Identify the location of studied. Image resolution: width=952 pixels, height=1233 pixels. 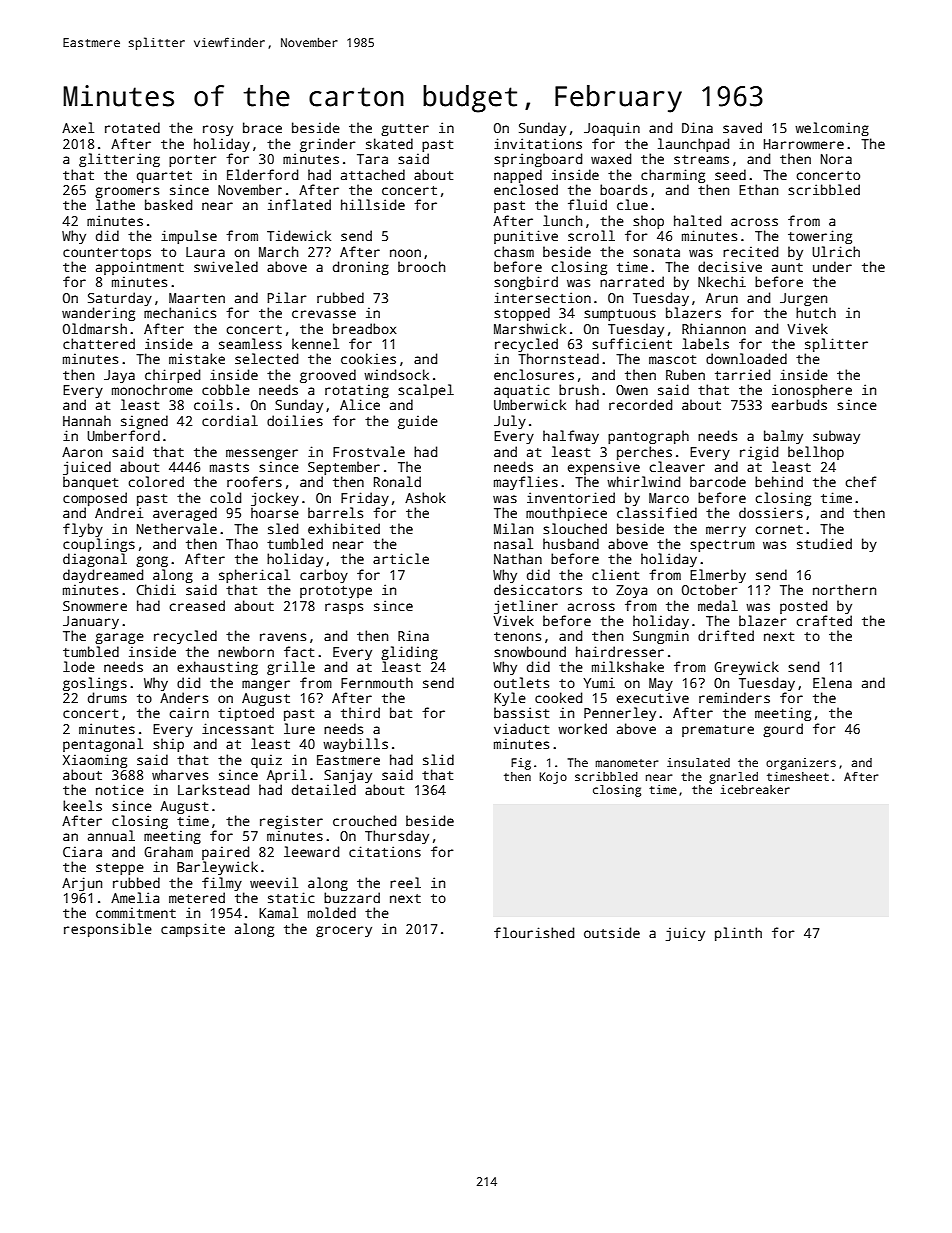
(824, 543).
